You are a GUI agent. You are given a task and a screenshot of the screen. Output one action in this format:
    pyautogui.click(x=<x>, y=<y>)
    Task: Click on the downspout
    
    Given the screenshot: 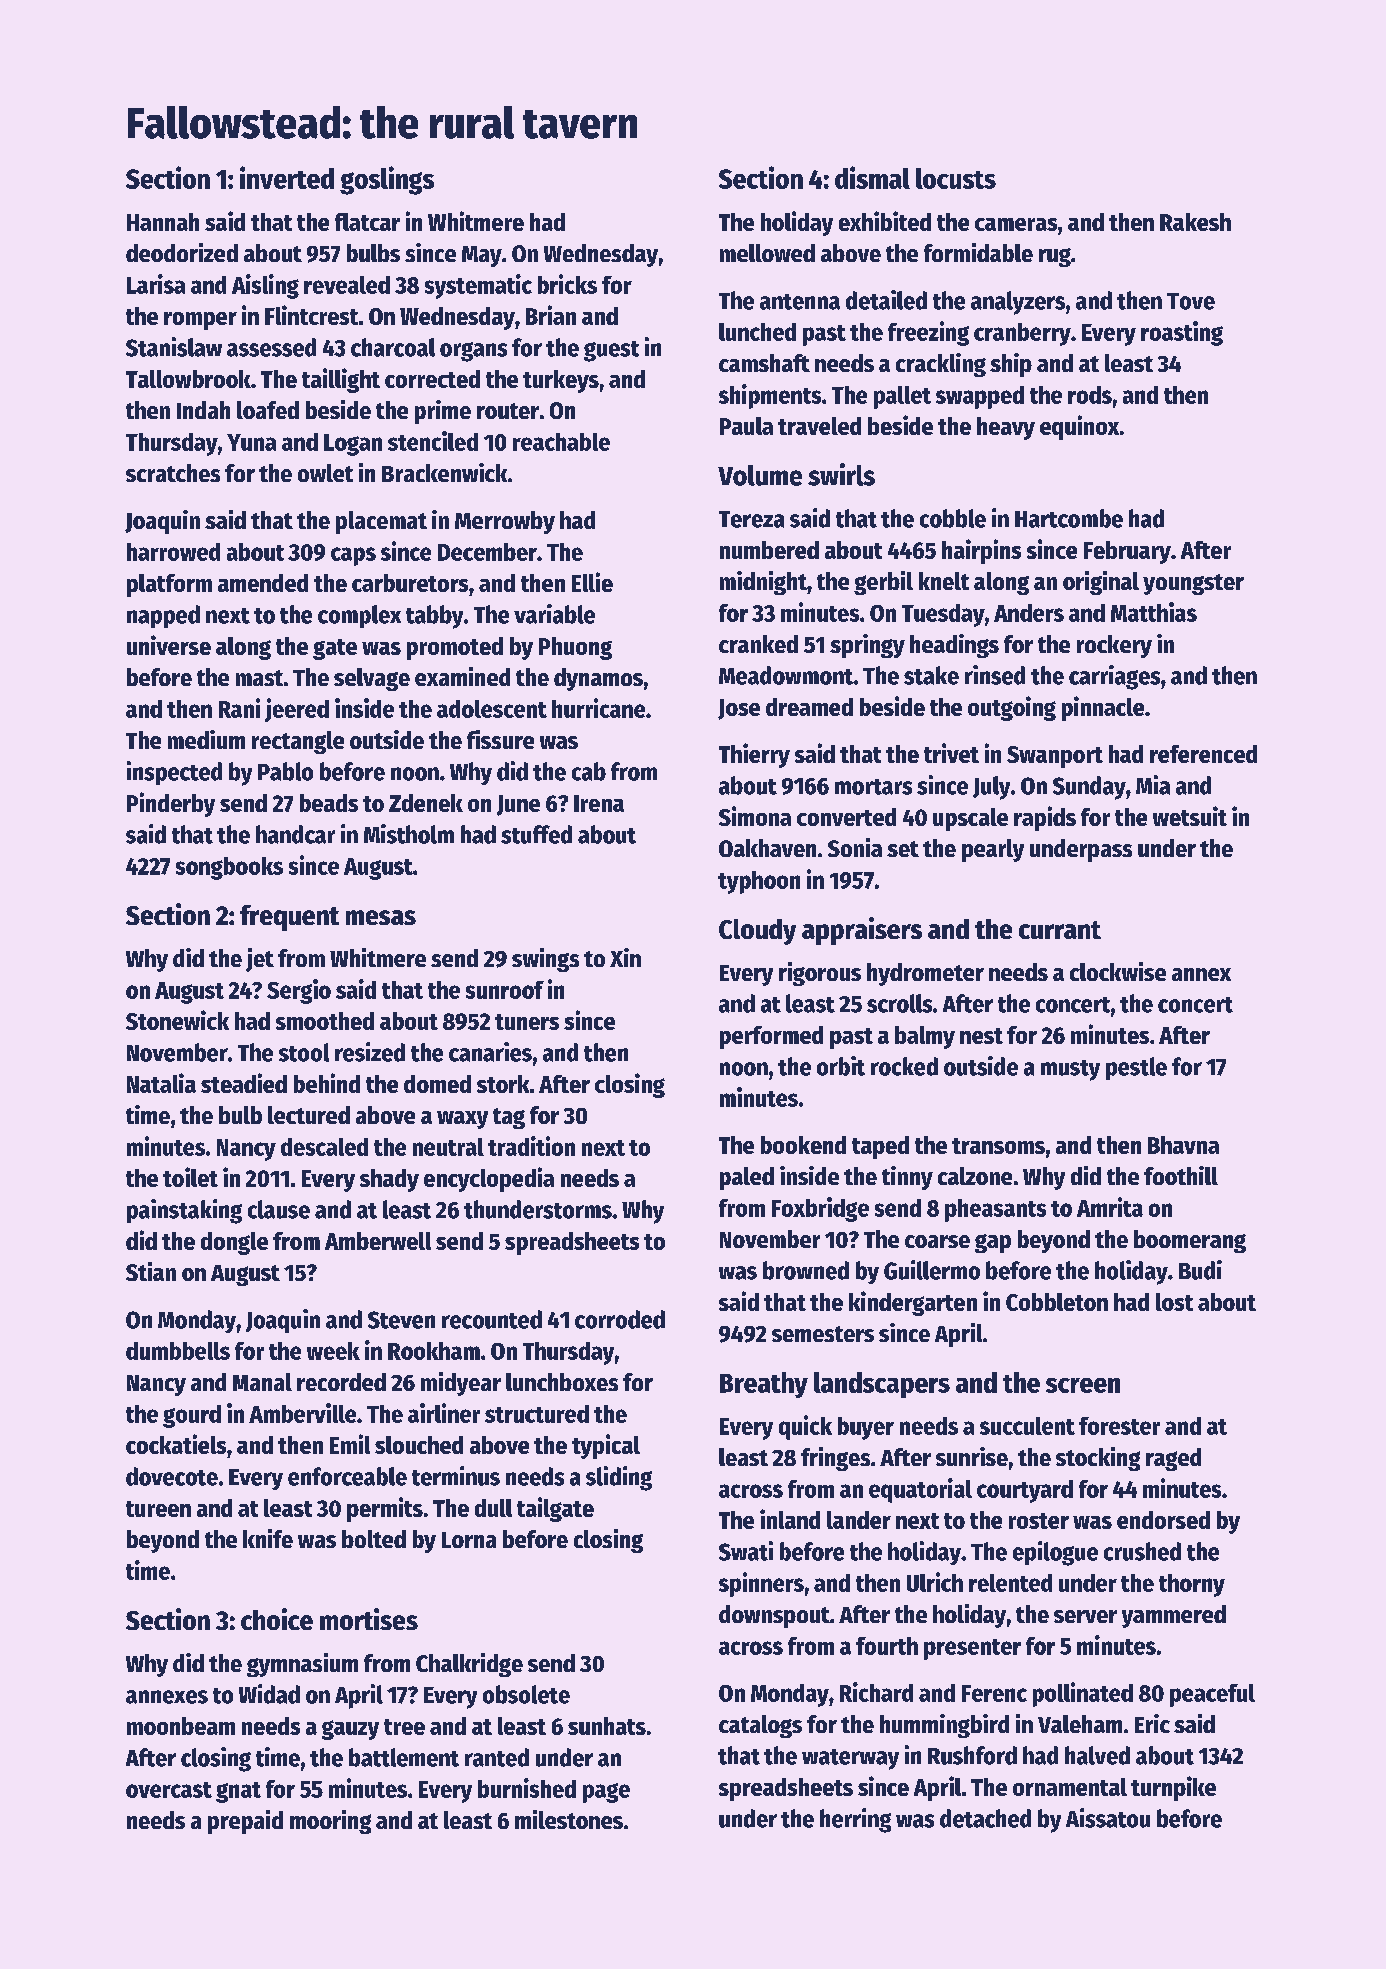 What is the action you would take?
    pyautogui.click(x=774, y=1616)
